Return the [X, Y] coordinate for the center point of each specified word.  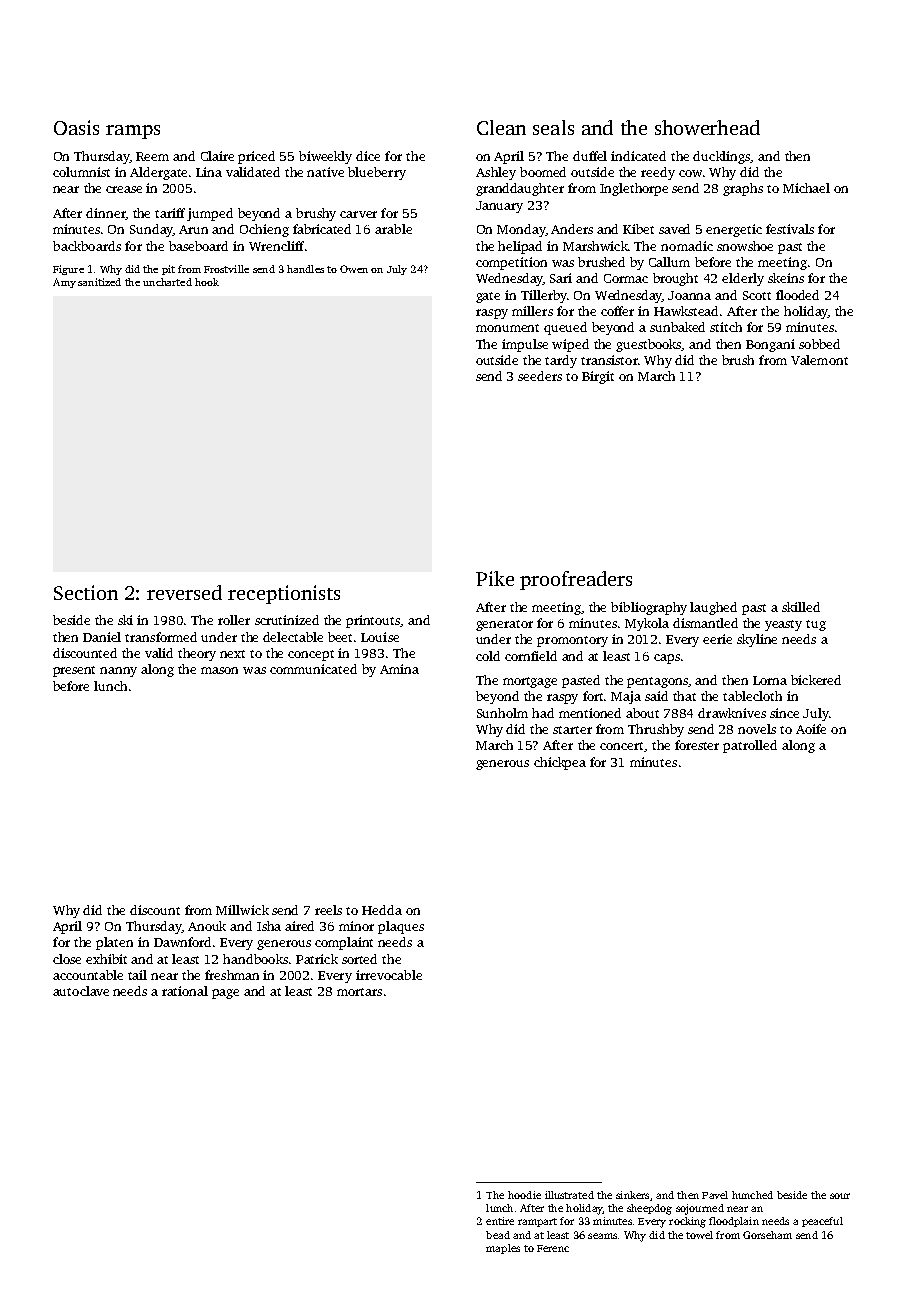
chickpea [560, 763]
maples [503, 1249]
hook [207, 282]
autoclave [81, 991]
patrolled [750, 746]
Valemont [819, 360]
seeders [540, 376]
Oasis [76, 127]
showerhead [707, 127]
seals [553, 127]
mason [219, 670]
